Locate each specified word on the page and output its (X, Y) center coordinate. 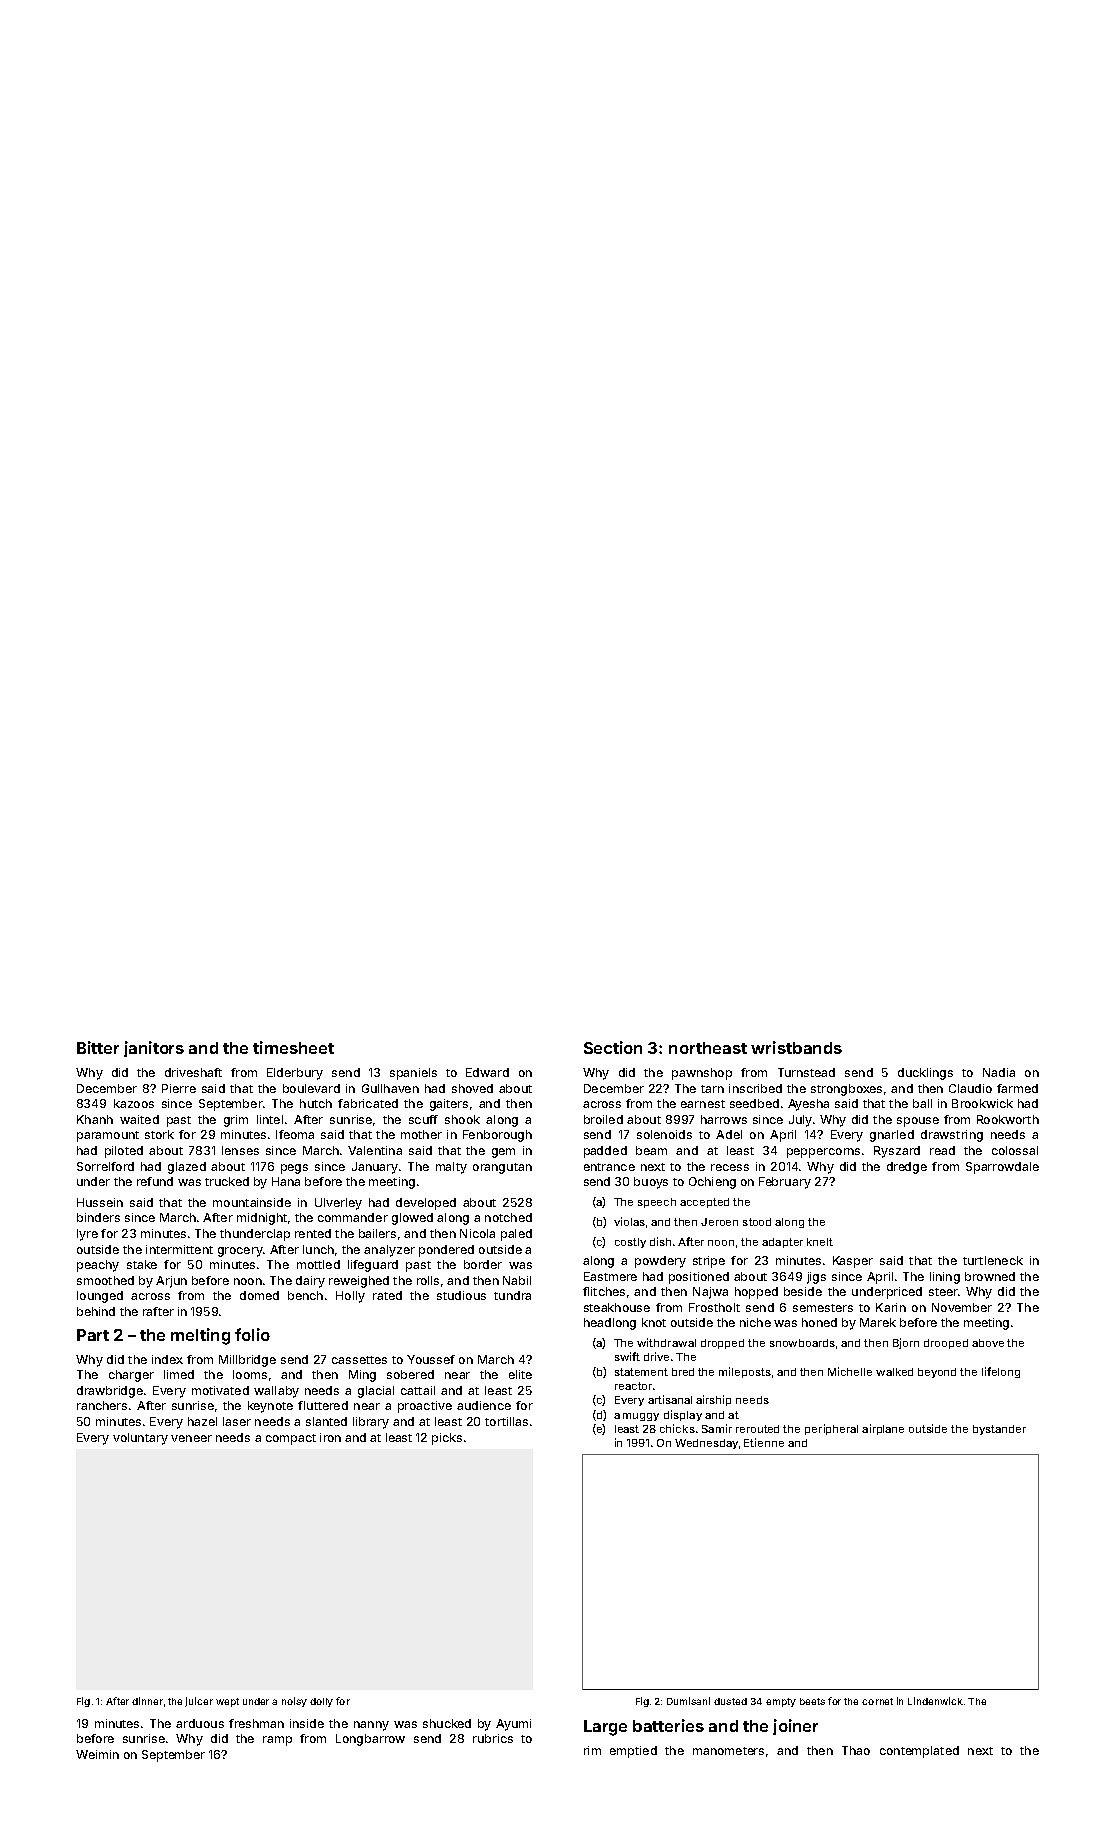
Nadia (999, 1072)
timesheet (293, 1047)
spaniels (413, 1074)
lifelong (1001, 1372)
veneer (191, 1438)
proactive (425, 1407)
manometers (728, 1751)
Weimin (97, 1754)
